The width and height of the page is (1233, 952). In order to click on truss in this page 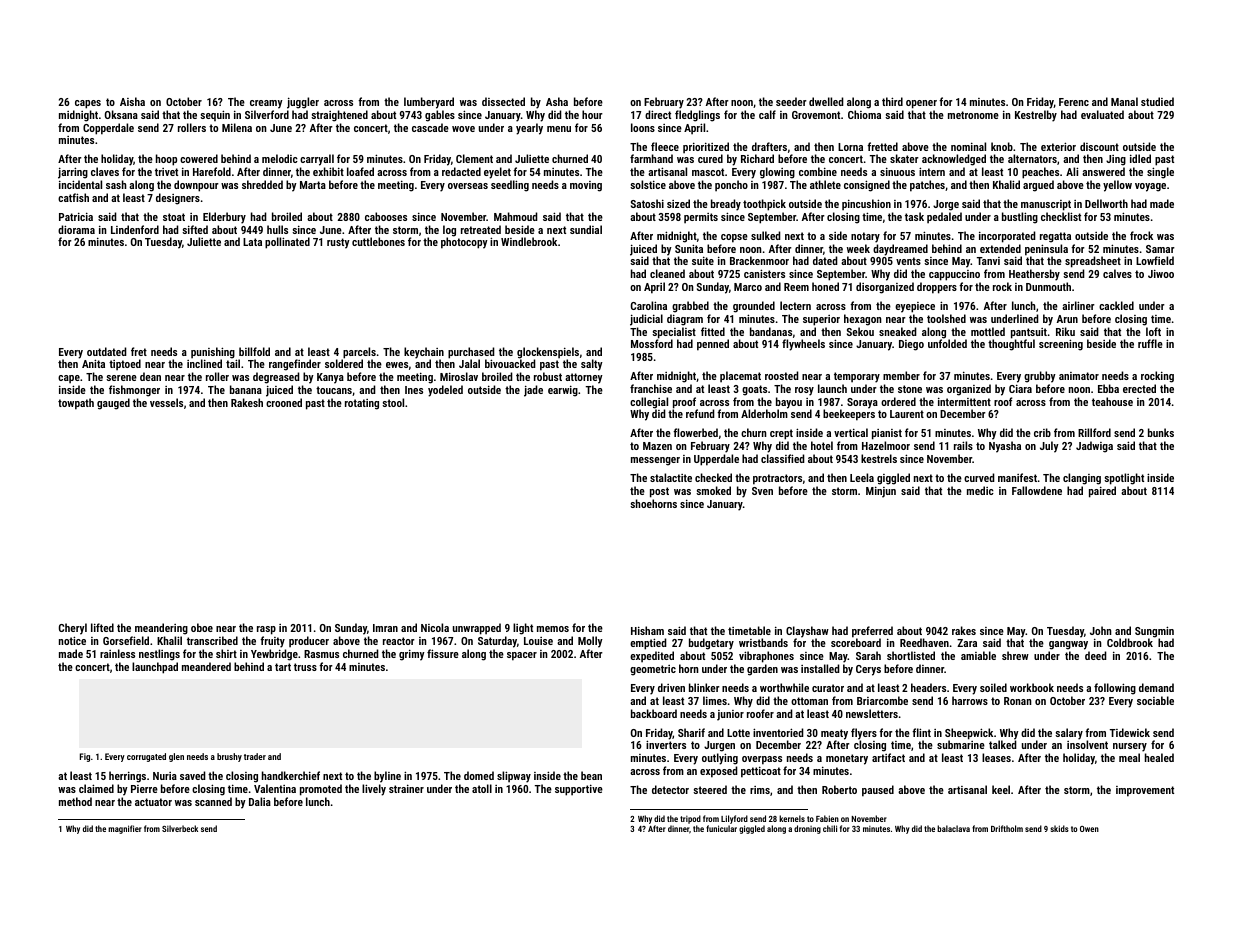, I will do `click(305, 667)`.
